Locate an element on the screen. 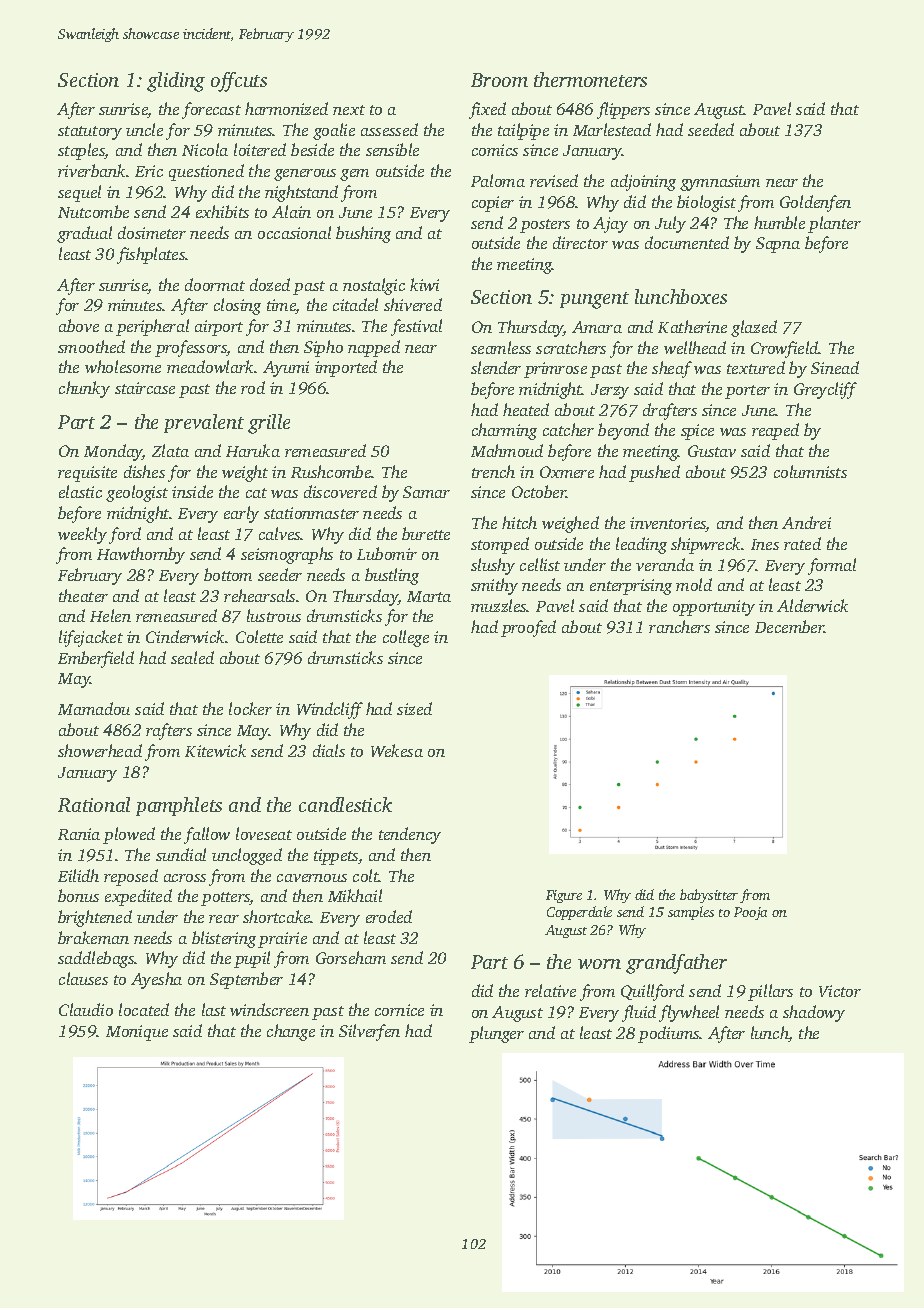 The width and height of the screenshot is (924, 1308). gliding is located at coordinates (176, 82).
